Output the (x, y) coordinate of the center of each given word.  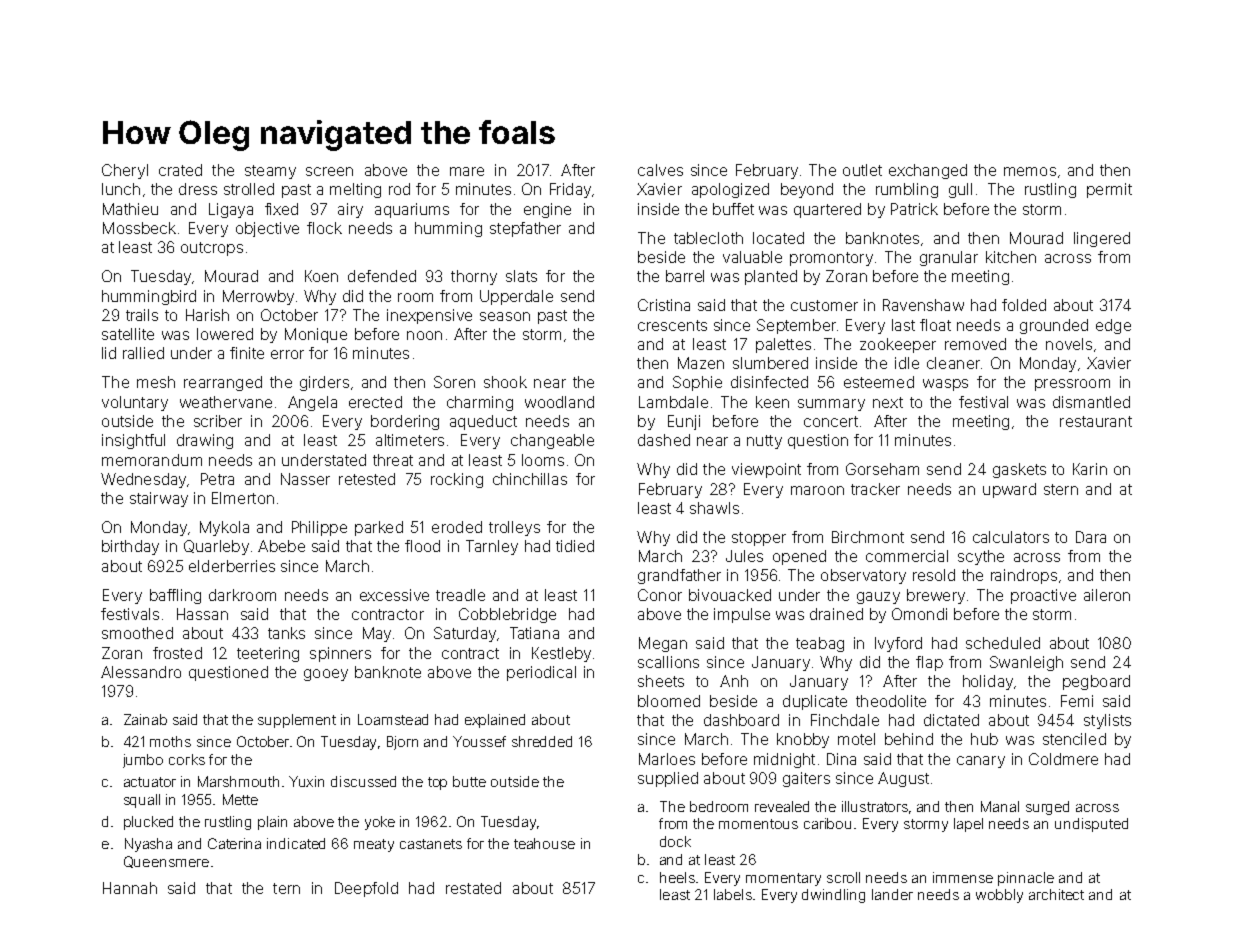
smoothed (137, 633)
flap (929, 663)
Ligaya (231, 210)
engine (547, 210)
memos (1030, 171)
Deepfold (366, 889)
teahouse (544, 843)
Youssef (479, 741)
